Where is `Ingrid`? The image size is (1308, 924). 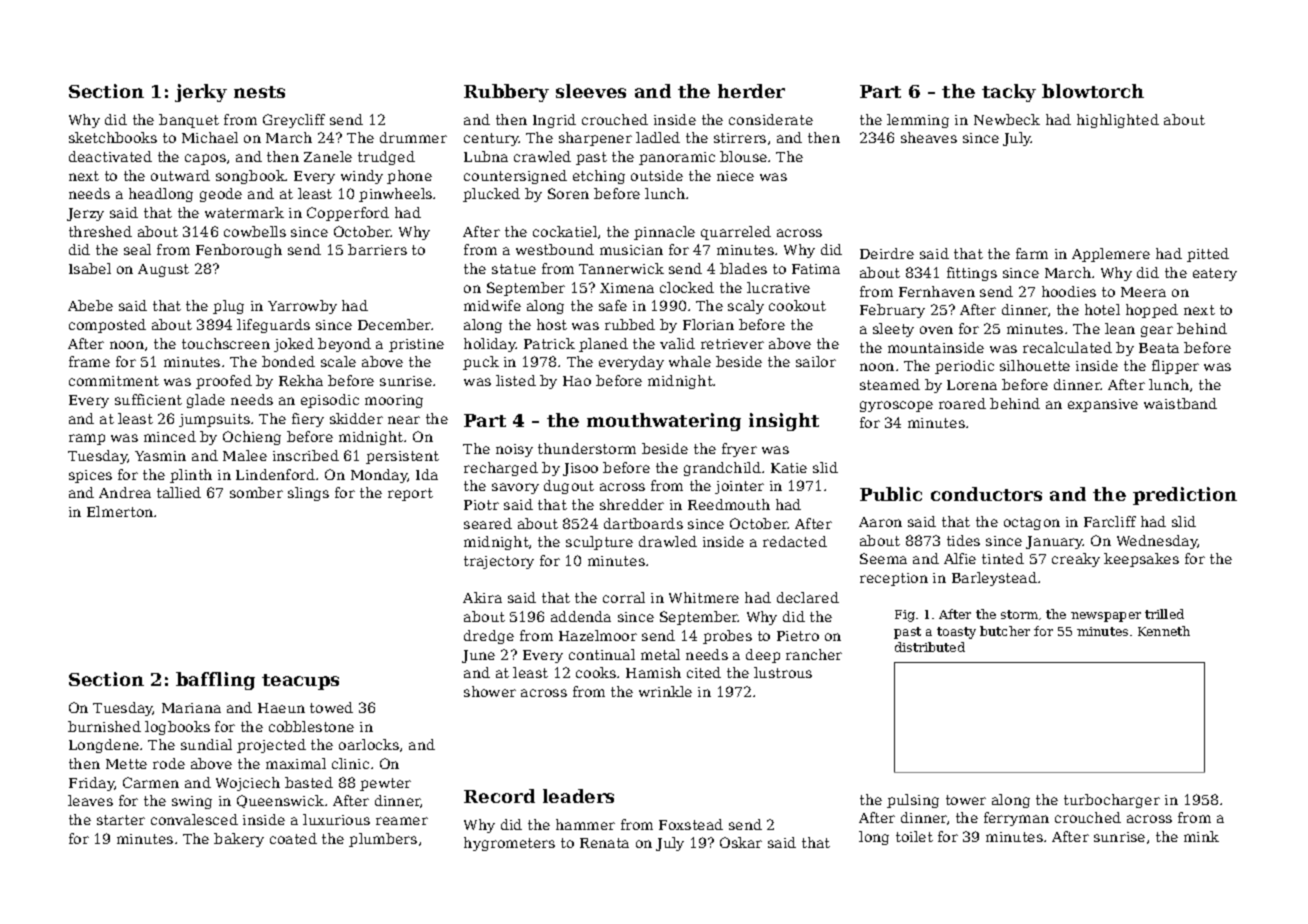
Ingrid is located at coordinates (554, 121).
